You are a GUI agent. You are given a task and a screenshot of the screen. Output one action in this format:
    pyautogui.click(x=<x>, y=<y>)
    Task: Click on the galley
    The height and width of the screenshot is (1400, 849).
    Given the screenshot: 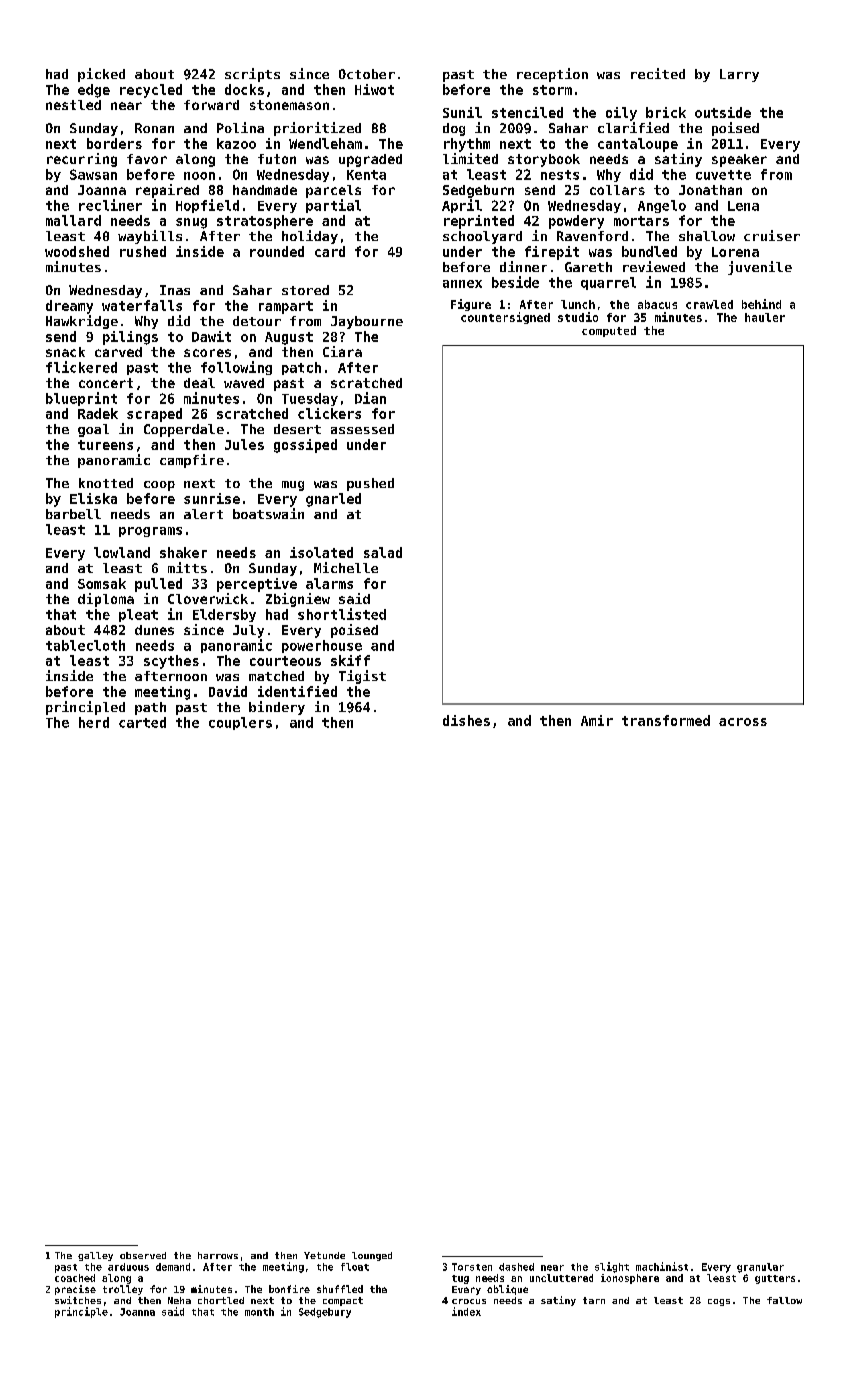 What is the action you would take?
    pyautogui.click(x=95, y=1256)
